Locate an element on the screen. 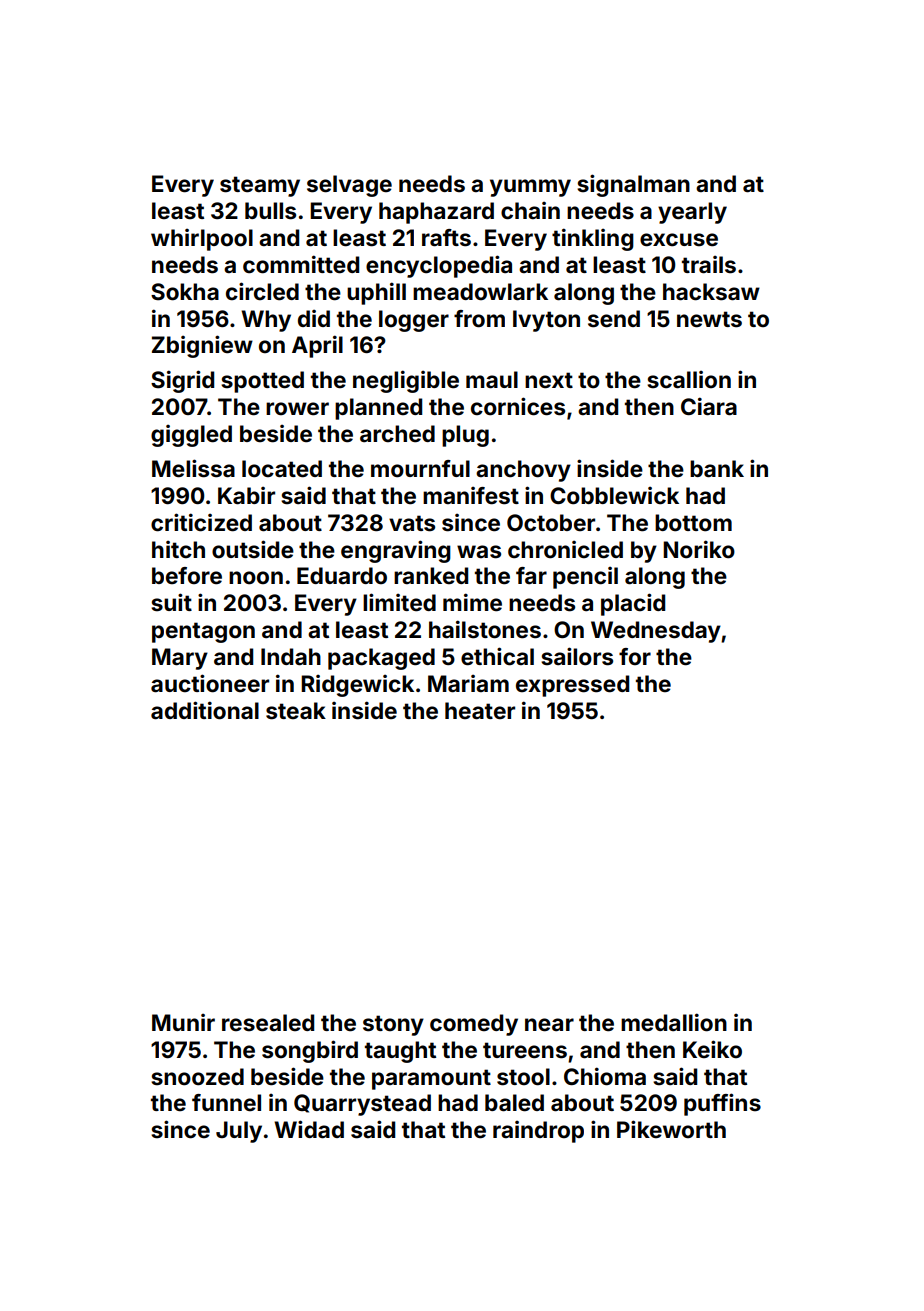  raindrop is located at coordinates (538, 1132).
